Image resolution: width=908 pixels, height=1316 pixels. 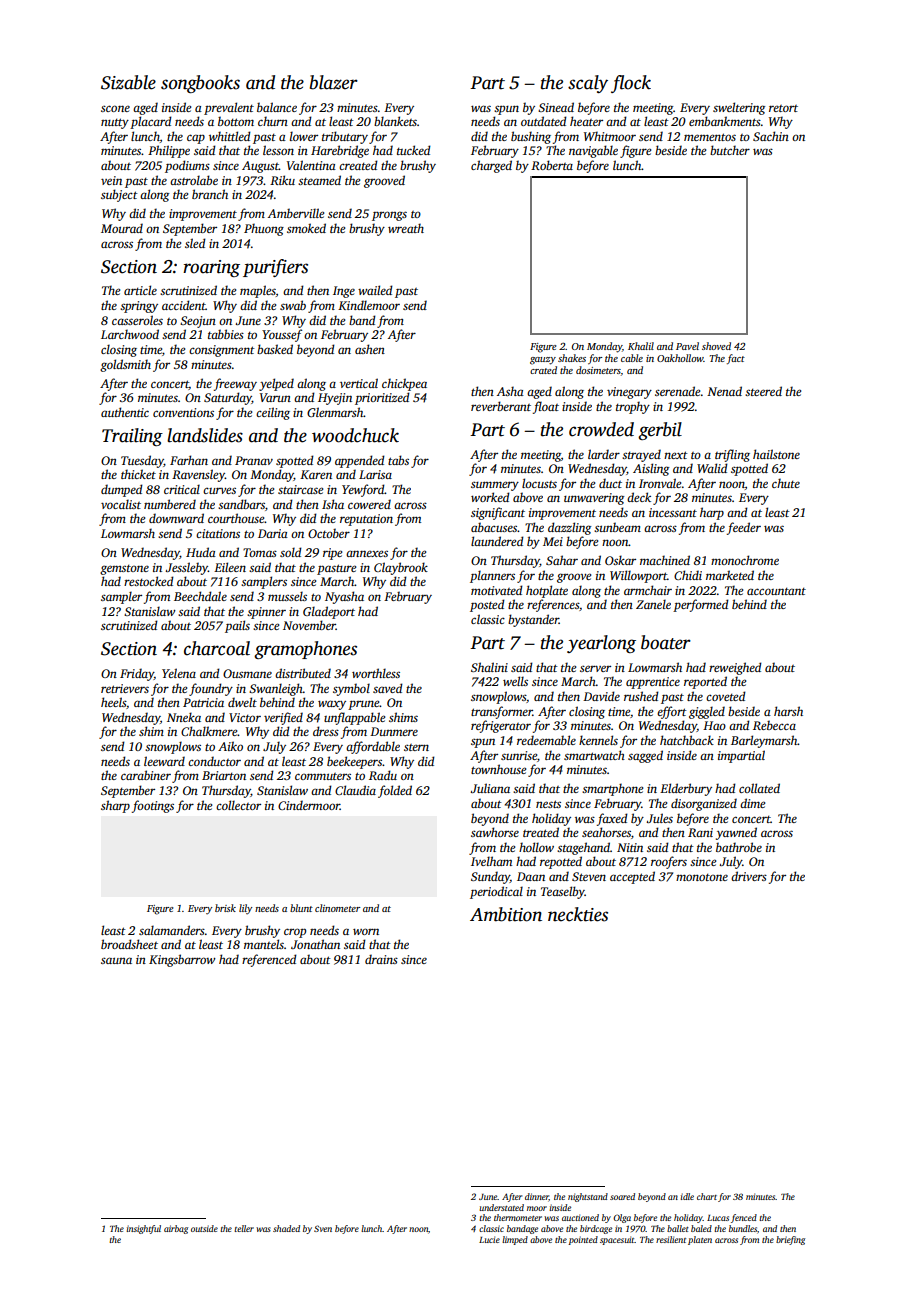 I want to click on bystander, so click(x=533, y=620).
